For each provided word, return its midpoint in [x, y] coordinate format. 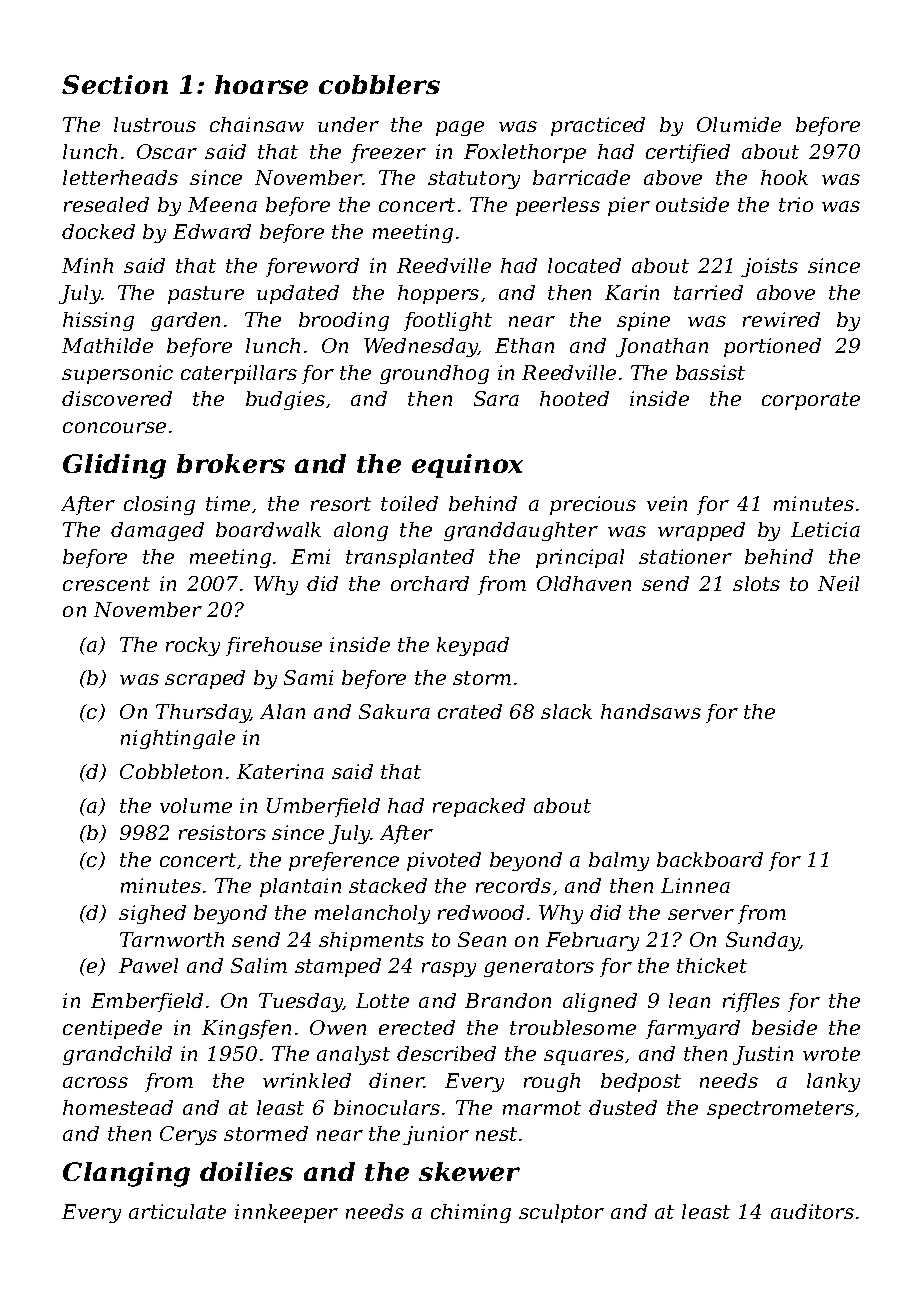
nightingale [178, 739]
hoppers [438, 294]
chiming [471, 1213]
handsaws [651, 711]
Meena [222, 204]
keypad [473, 646]
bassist [710, 372]
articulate [177, 1211]
